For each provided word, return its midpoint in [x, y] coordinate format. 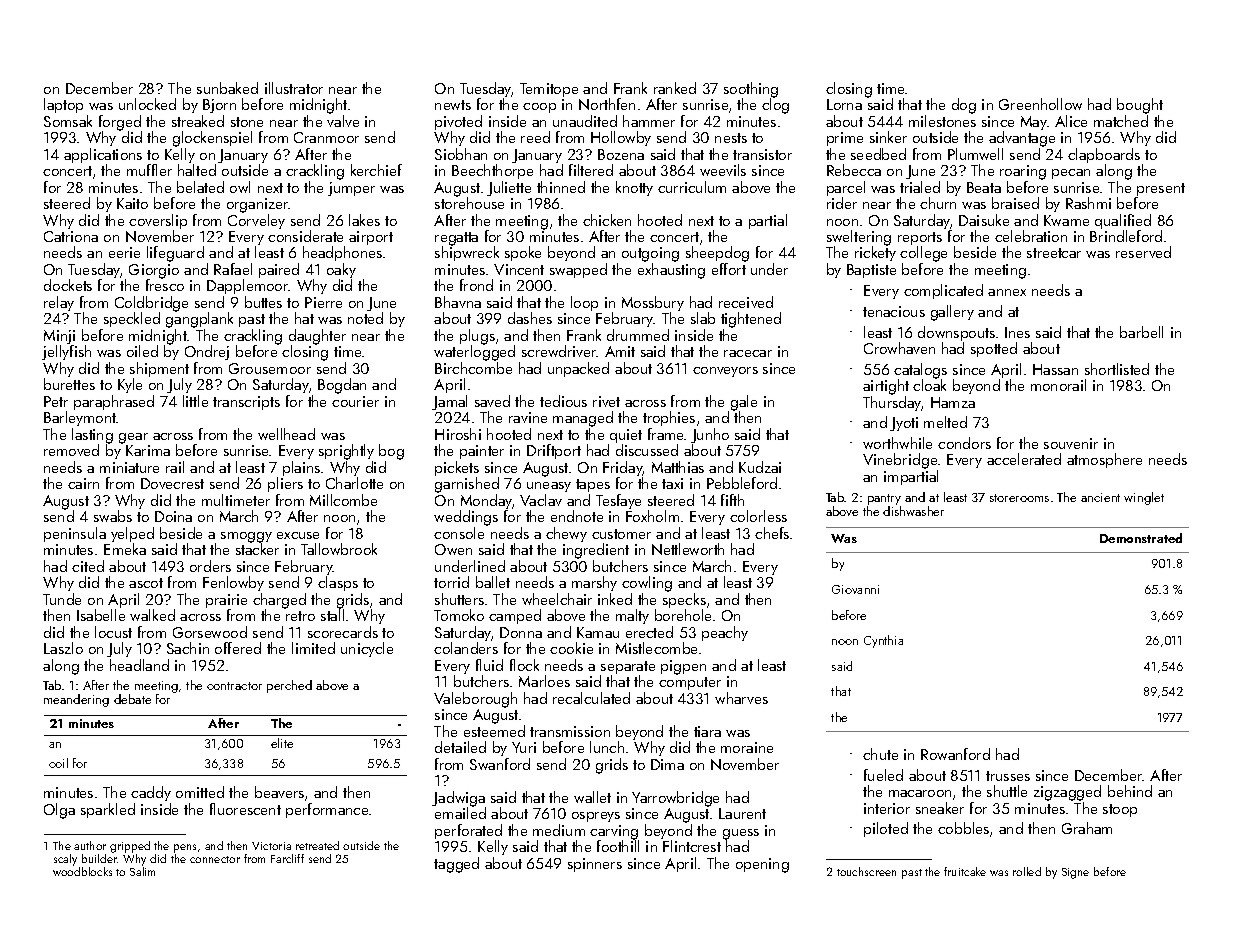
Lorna [844, 104]
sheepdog [717, 254]
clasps [338, 583]
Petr [56, 401]
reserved [1143, 252]
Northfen [607, 104]
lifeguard [175, 254]
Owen [453, 549]
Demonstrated [1141, 538]
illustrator [294, 88]
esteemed [494, 731]
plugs [477, 337]
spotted [994, 349]
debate [132, 699]
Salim [142, 871]
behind [1130, 791]
